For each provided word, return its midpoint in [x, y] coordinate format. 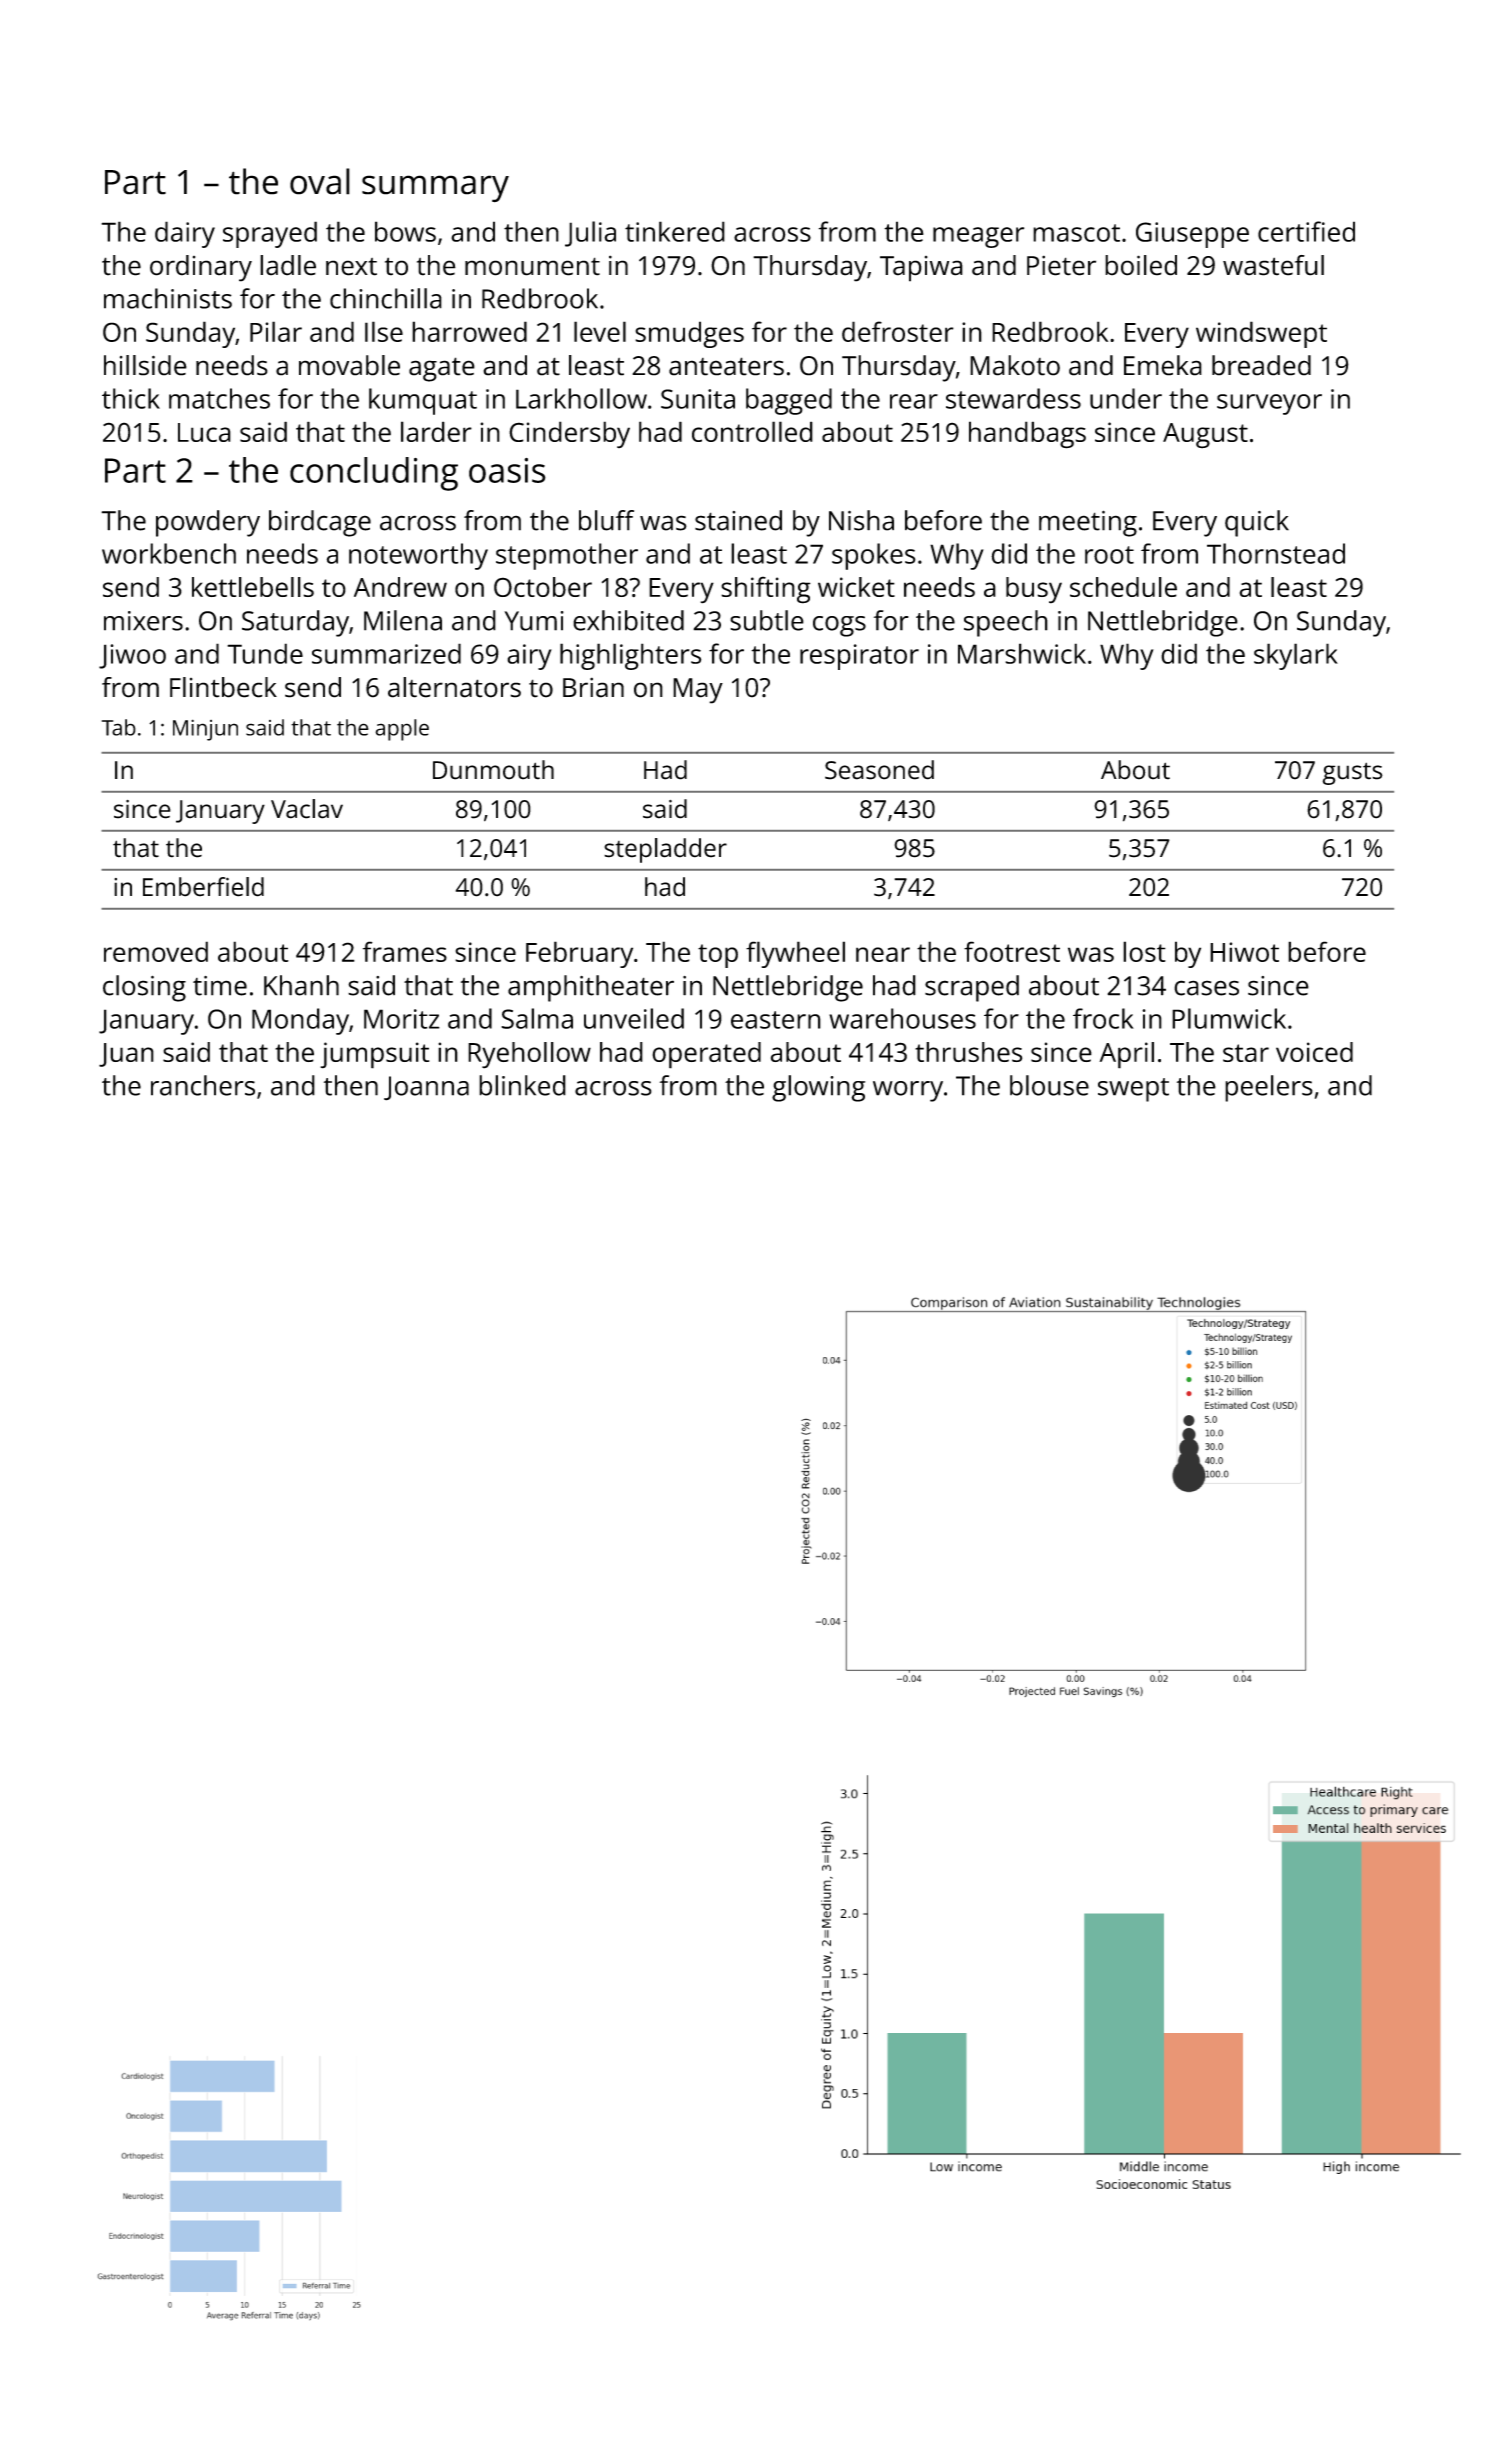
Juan [126, 1055]
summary [435, 189]
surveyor [1269, 404]
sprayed [270, 234]
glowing [818, 1088]
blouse [1049, 1085]
